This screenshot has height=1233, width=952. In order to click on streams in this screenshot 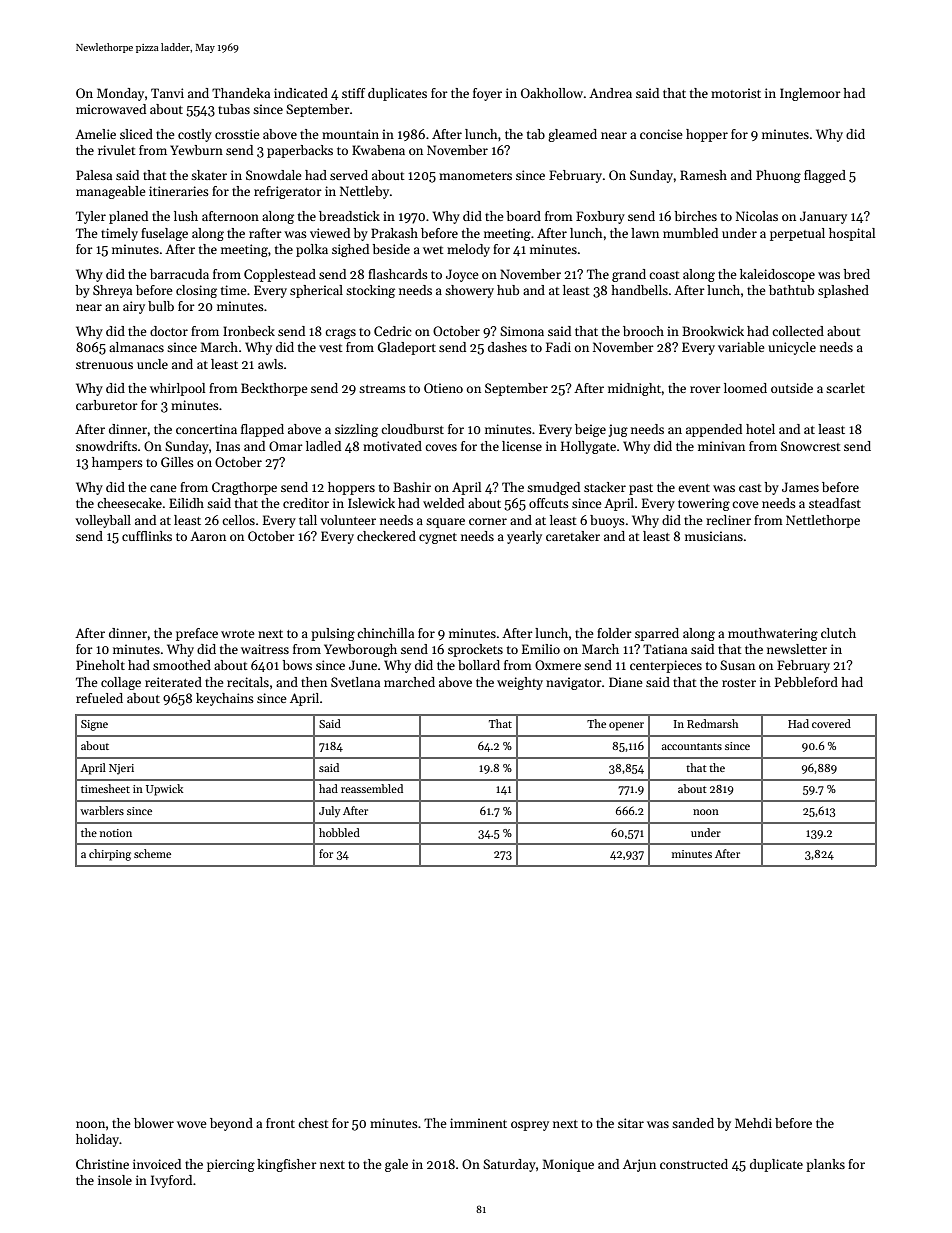, I will do `click(382, 389)`.
